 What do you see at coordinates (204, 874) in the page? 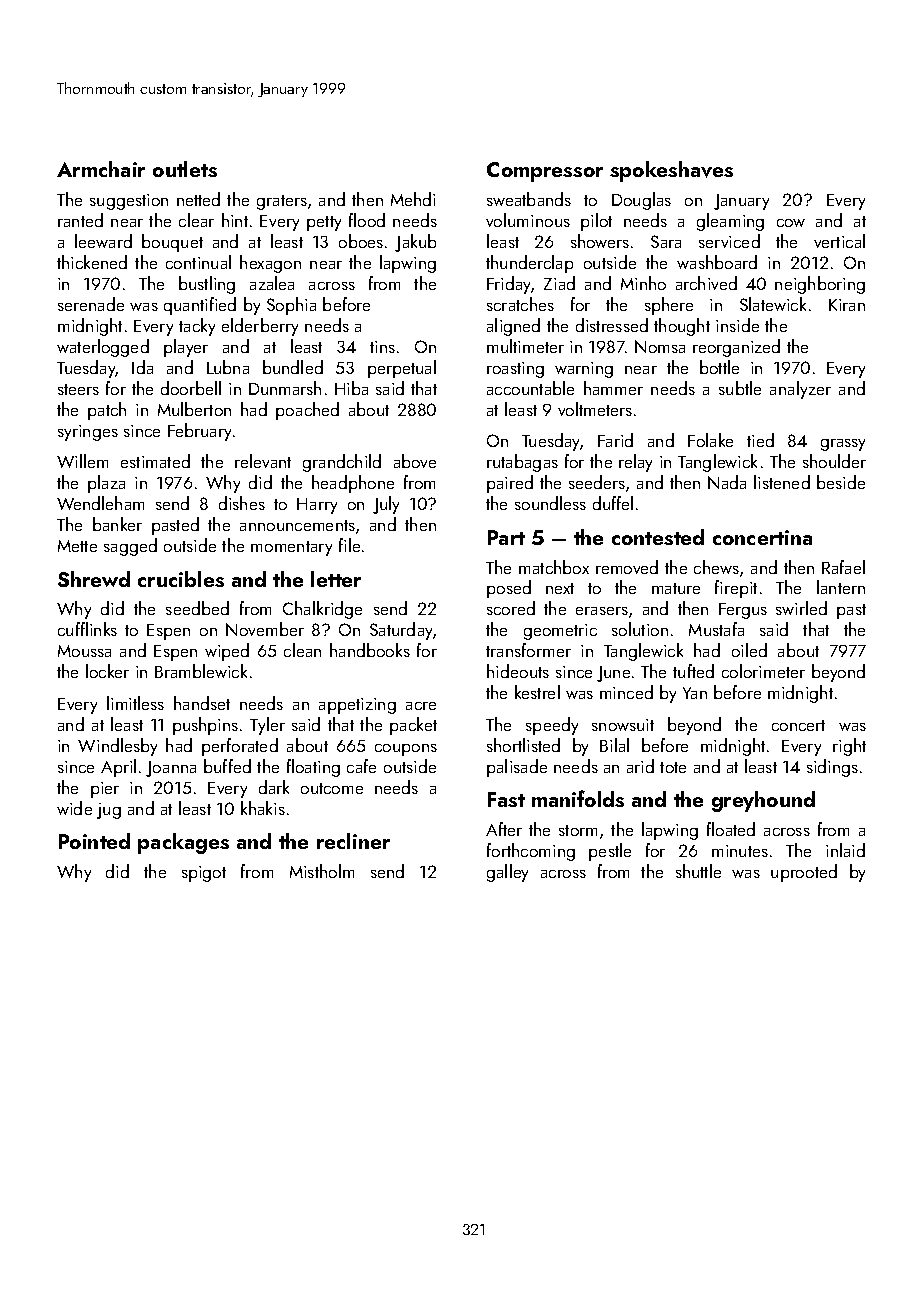
I see `spigot` at bounding box center [204, 874].
